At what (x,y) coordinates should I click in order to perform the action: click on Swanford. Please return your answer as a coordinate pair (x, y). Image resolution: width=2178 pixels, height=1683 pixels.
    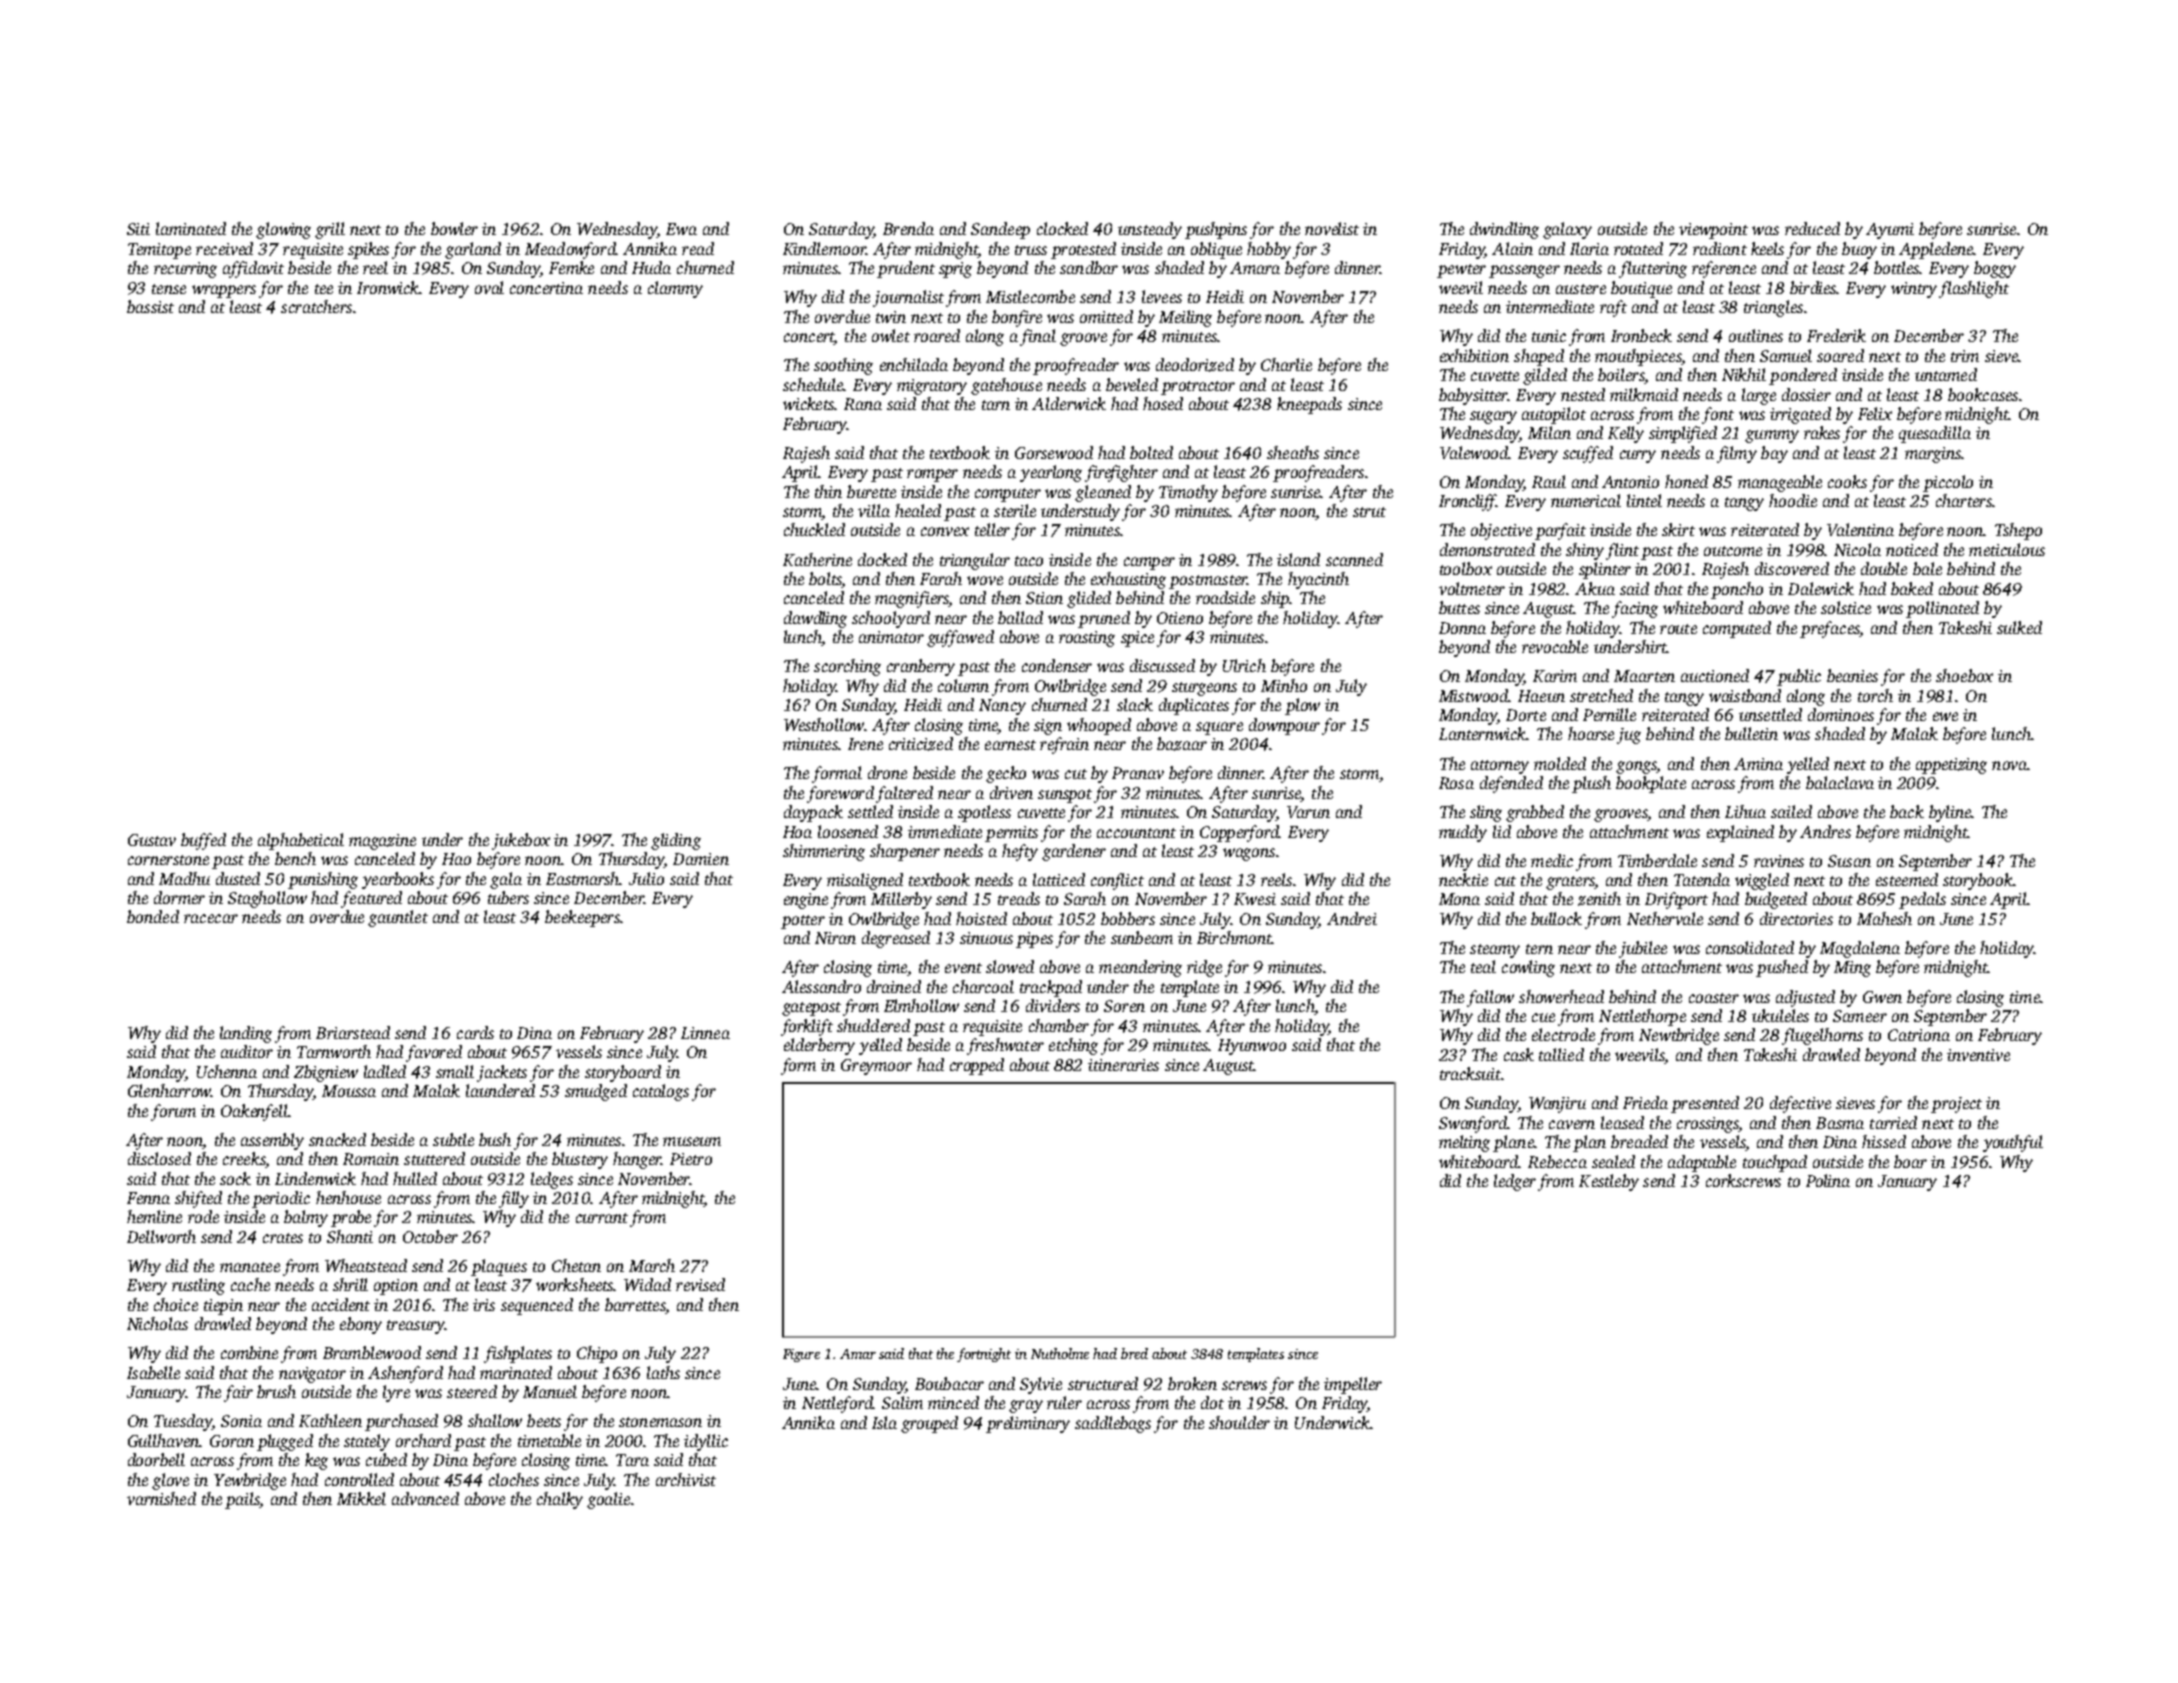
    Looking at the image, I should click on (1473, 1124).
